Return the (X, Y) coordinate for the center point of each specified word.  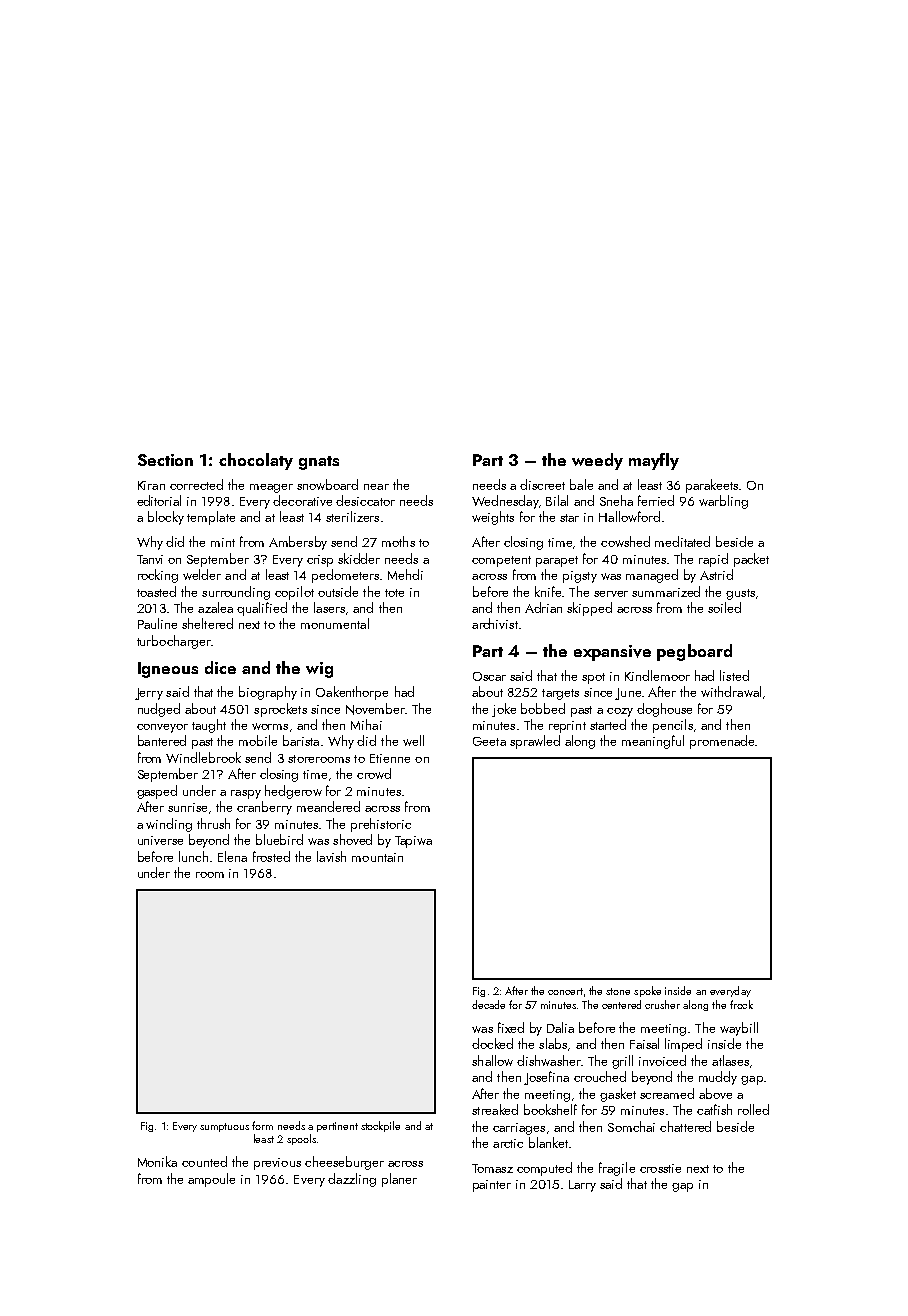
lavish (331, 856)
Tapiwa (413, 842)
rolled (753, 1109)
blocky (166, 518)
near (376, 487)
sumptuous (224, 1127)
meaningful (653, 742)
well (413, 740)
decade (488, 1004)
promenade (722, 742)
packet (751, 560)
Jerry (149, 694)
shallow (492, 1060)
